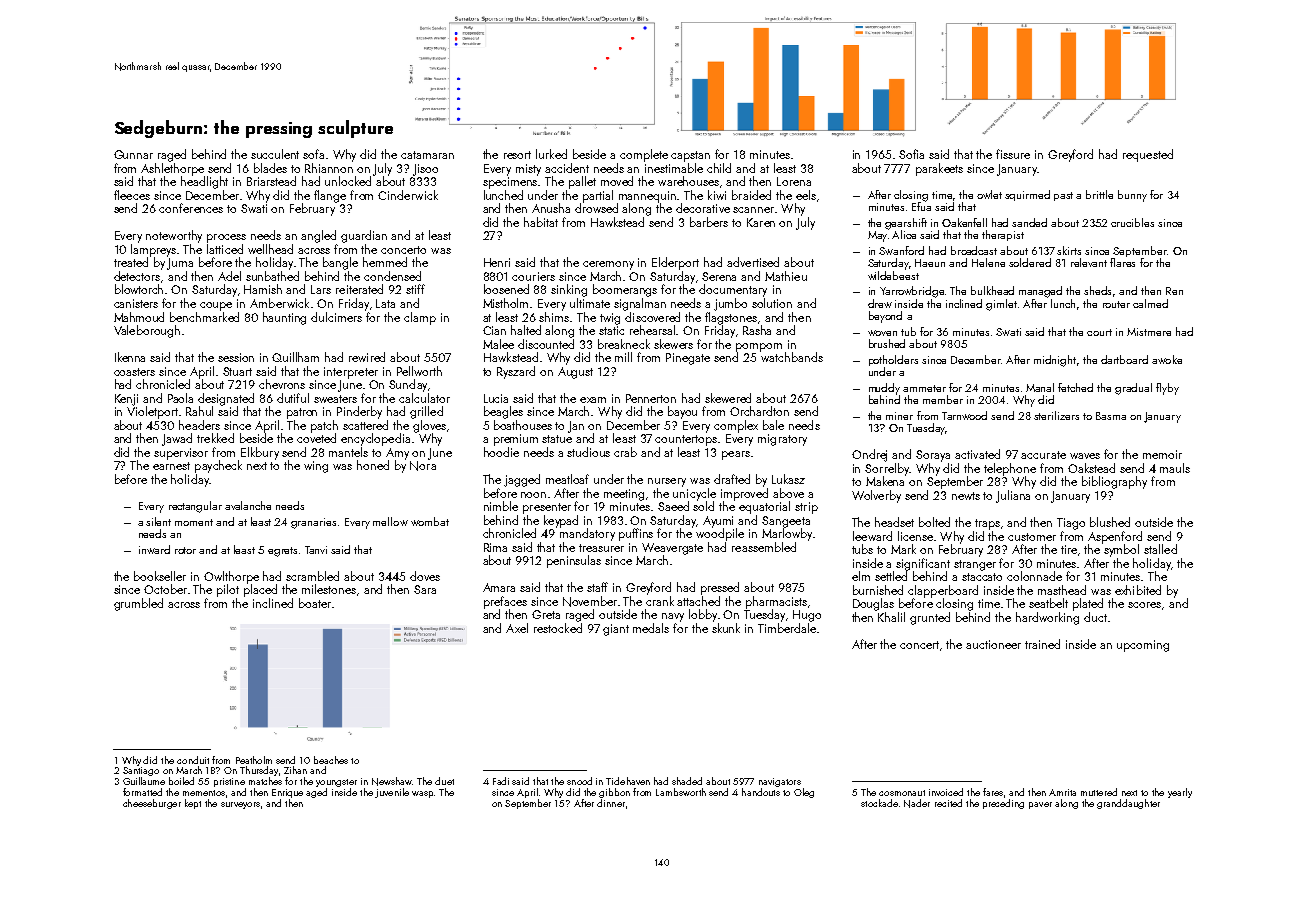 This image has height=924, width=1308. Describe the element at coordinates (408, 195) in the image. I see `Cinderwick` at that location.
